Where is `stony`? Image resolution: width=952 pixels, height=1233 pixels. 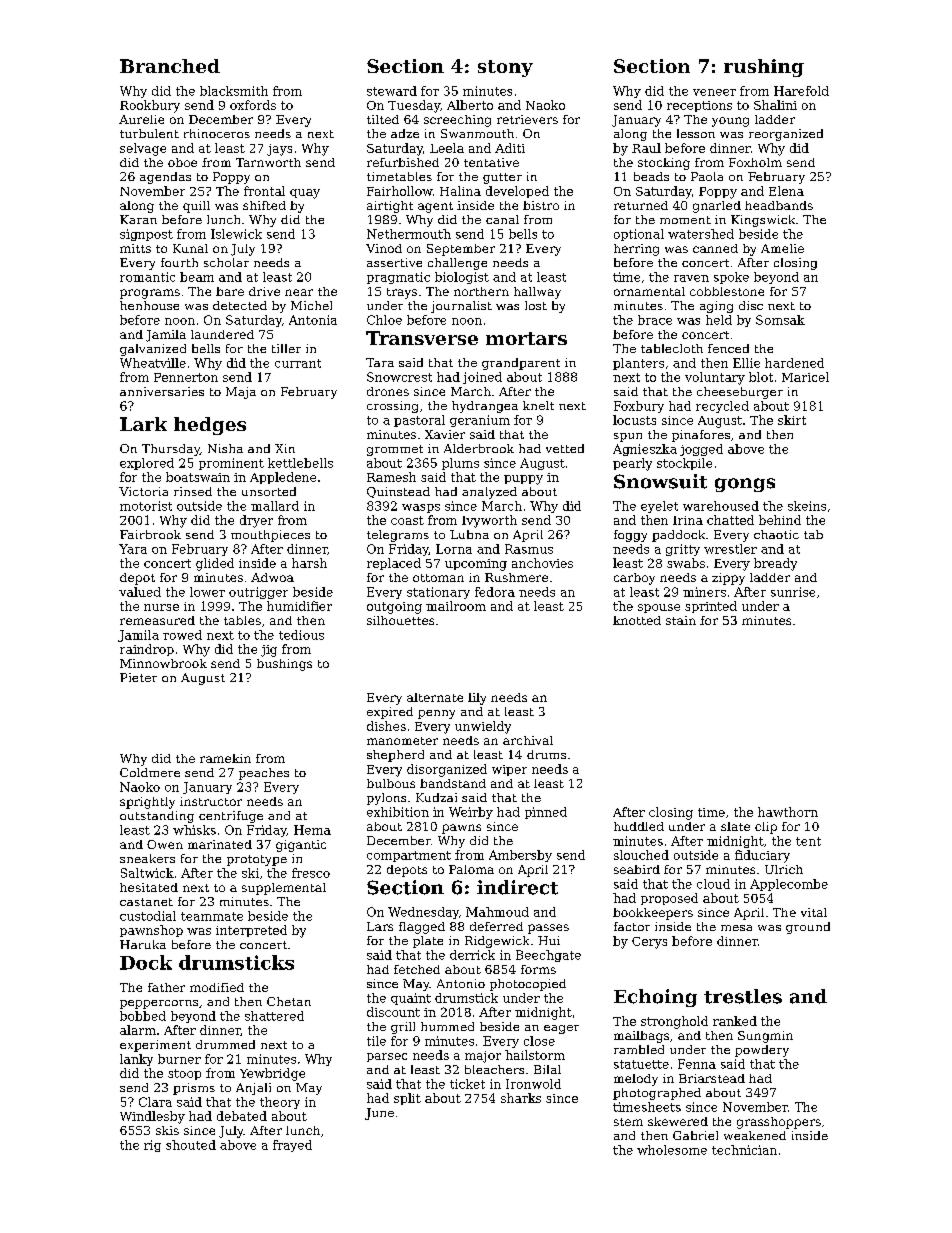
stony is located at coordinates (505, 68).
